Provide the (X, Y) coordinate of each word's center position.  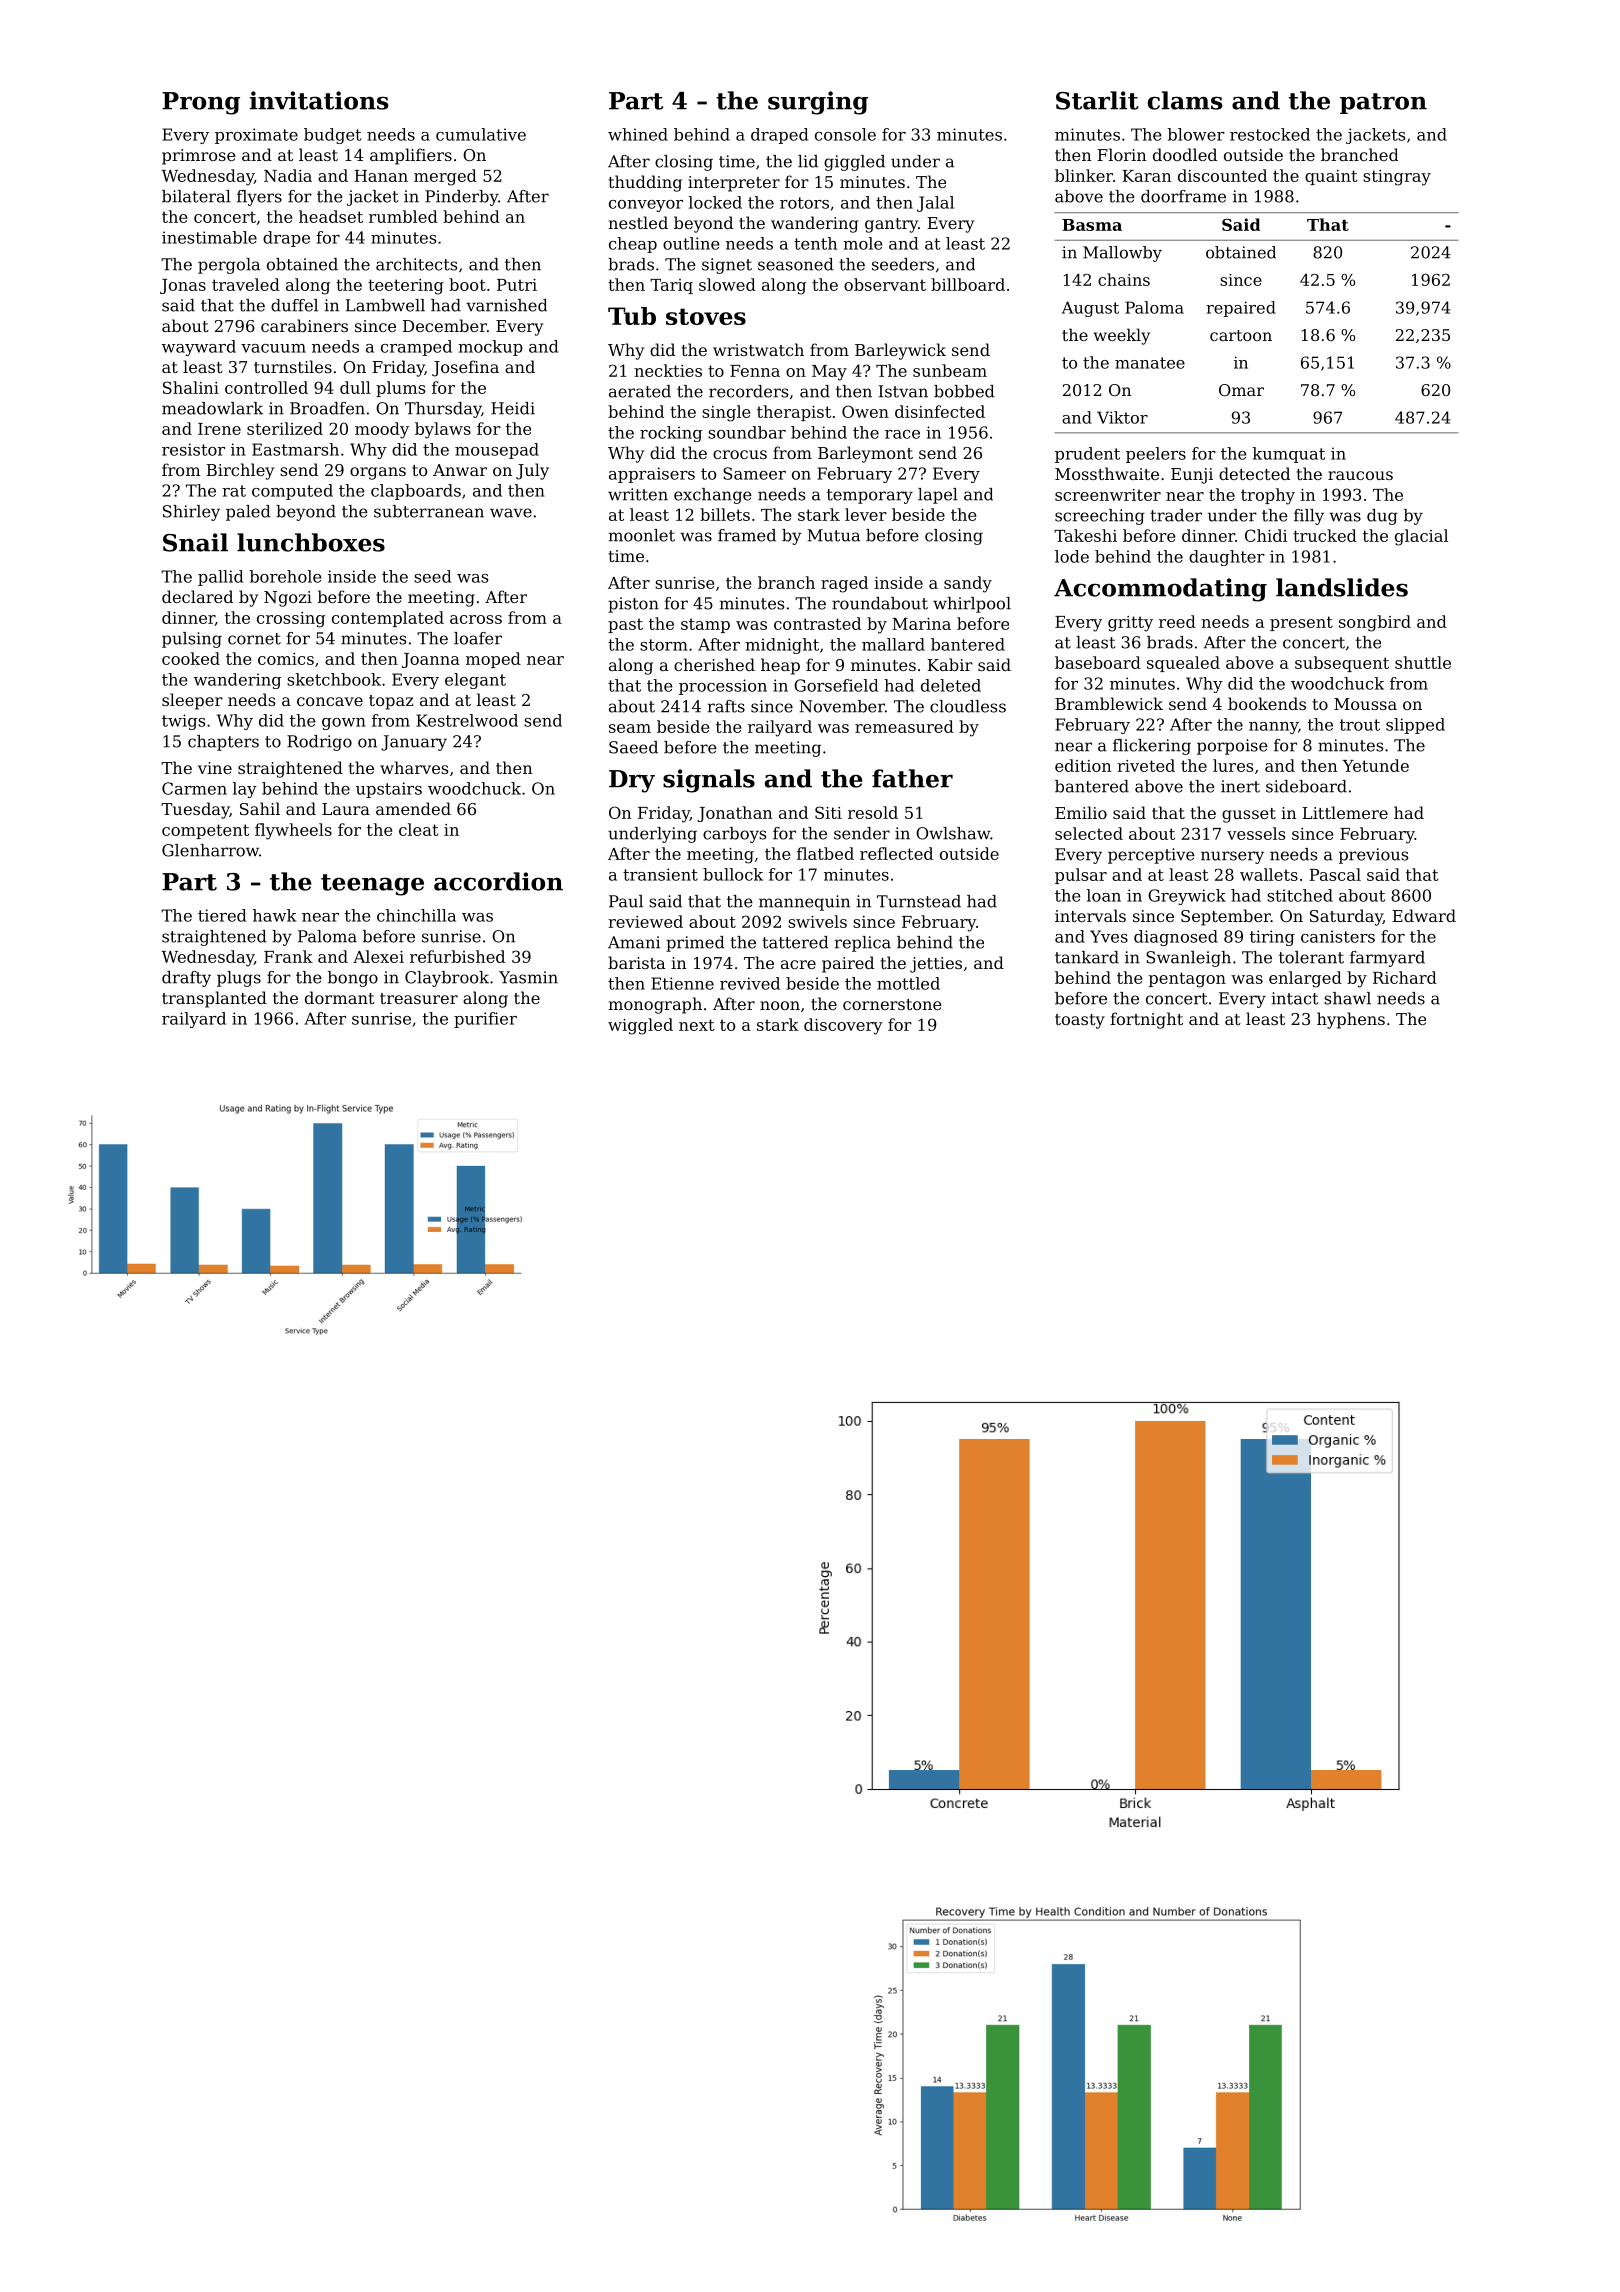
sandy (968, 584)
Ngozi (288, 599)
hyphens (1351, 1020)
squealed (1183, 664)
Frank (288, 956)
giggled (854, 163)
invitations (319, 100)
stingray (1397, 178)
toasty (1080, 1021)
